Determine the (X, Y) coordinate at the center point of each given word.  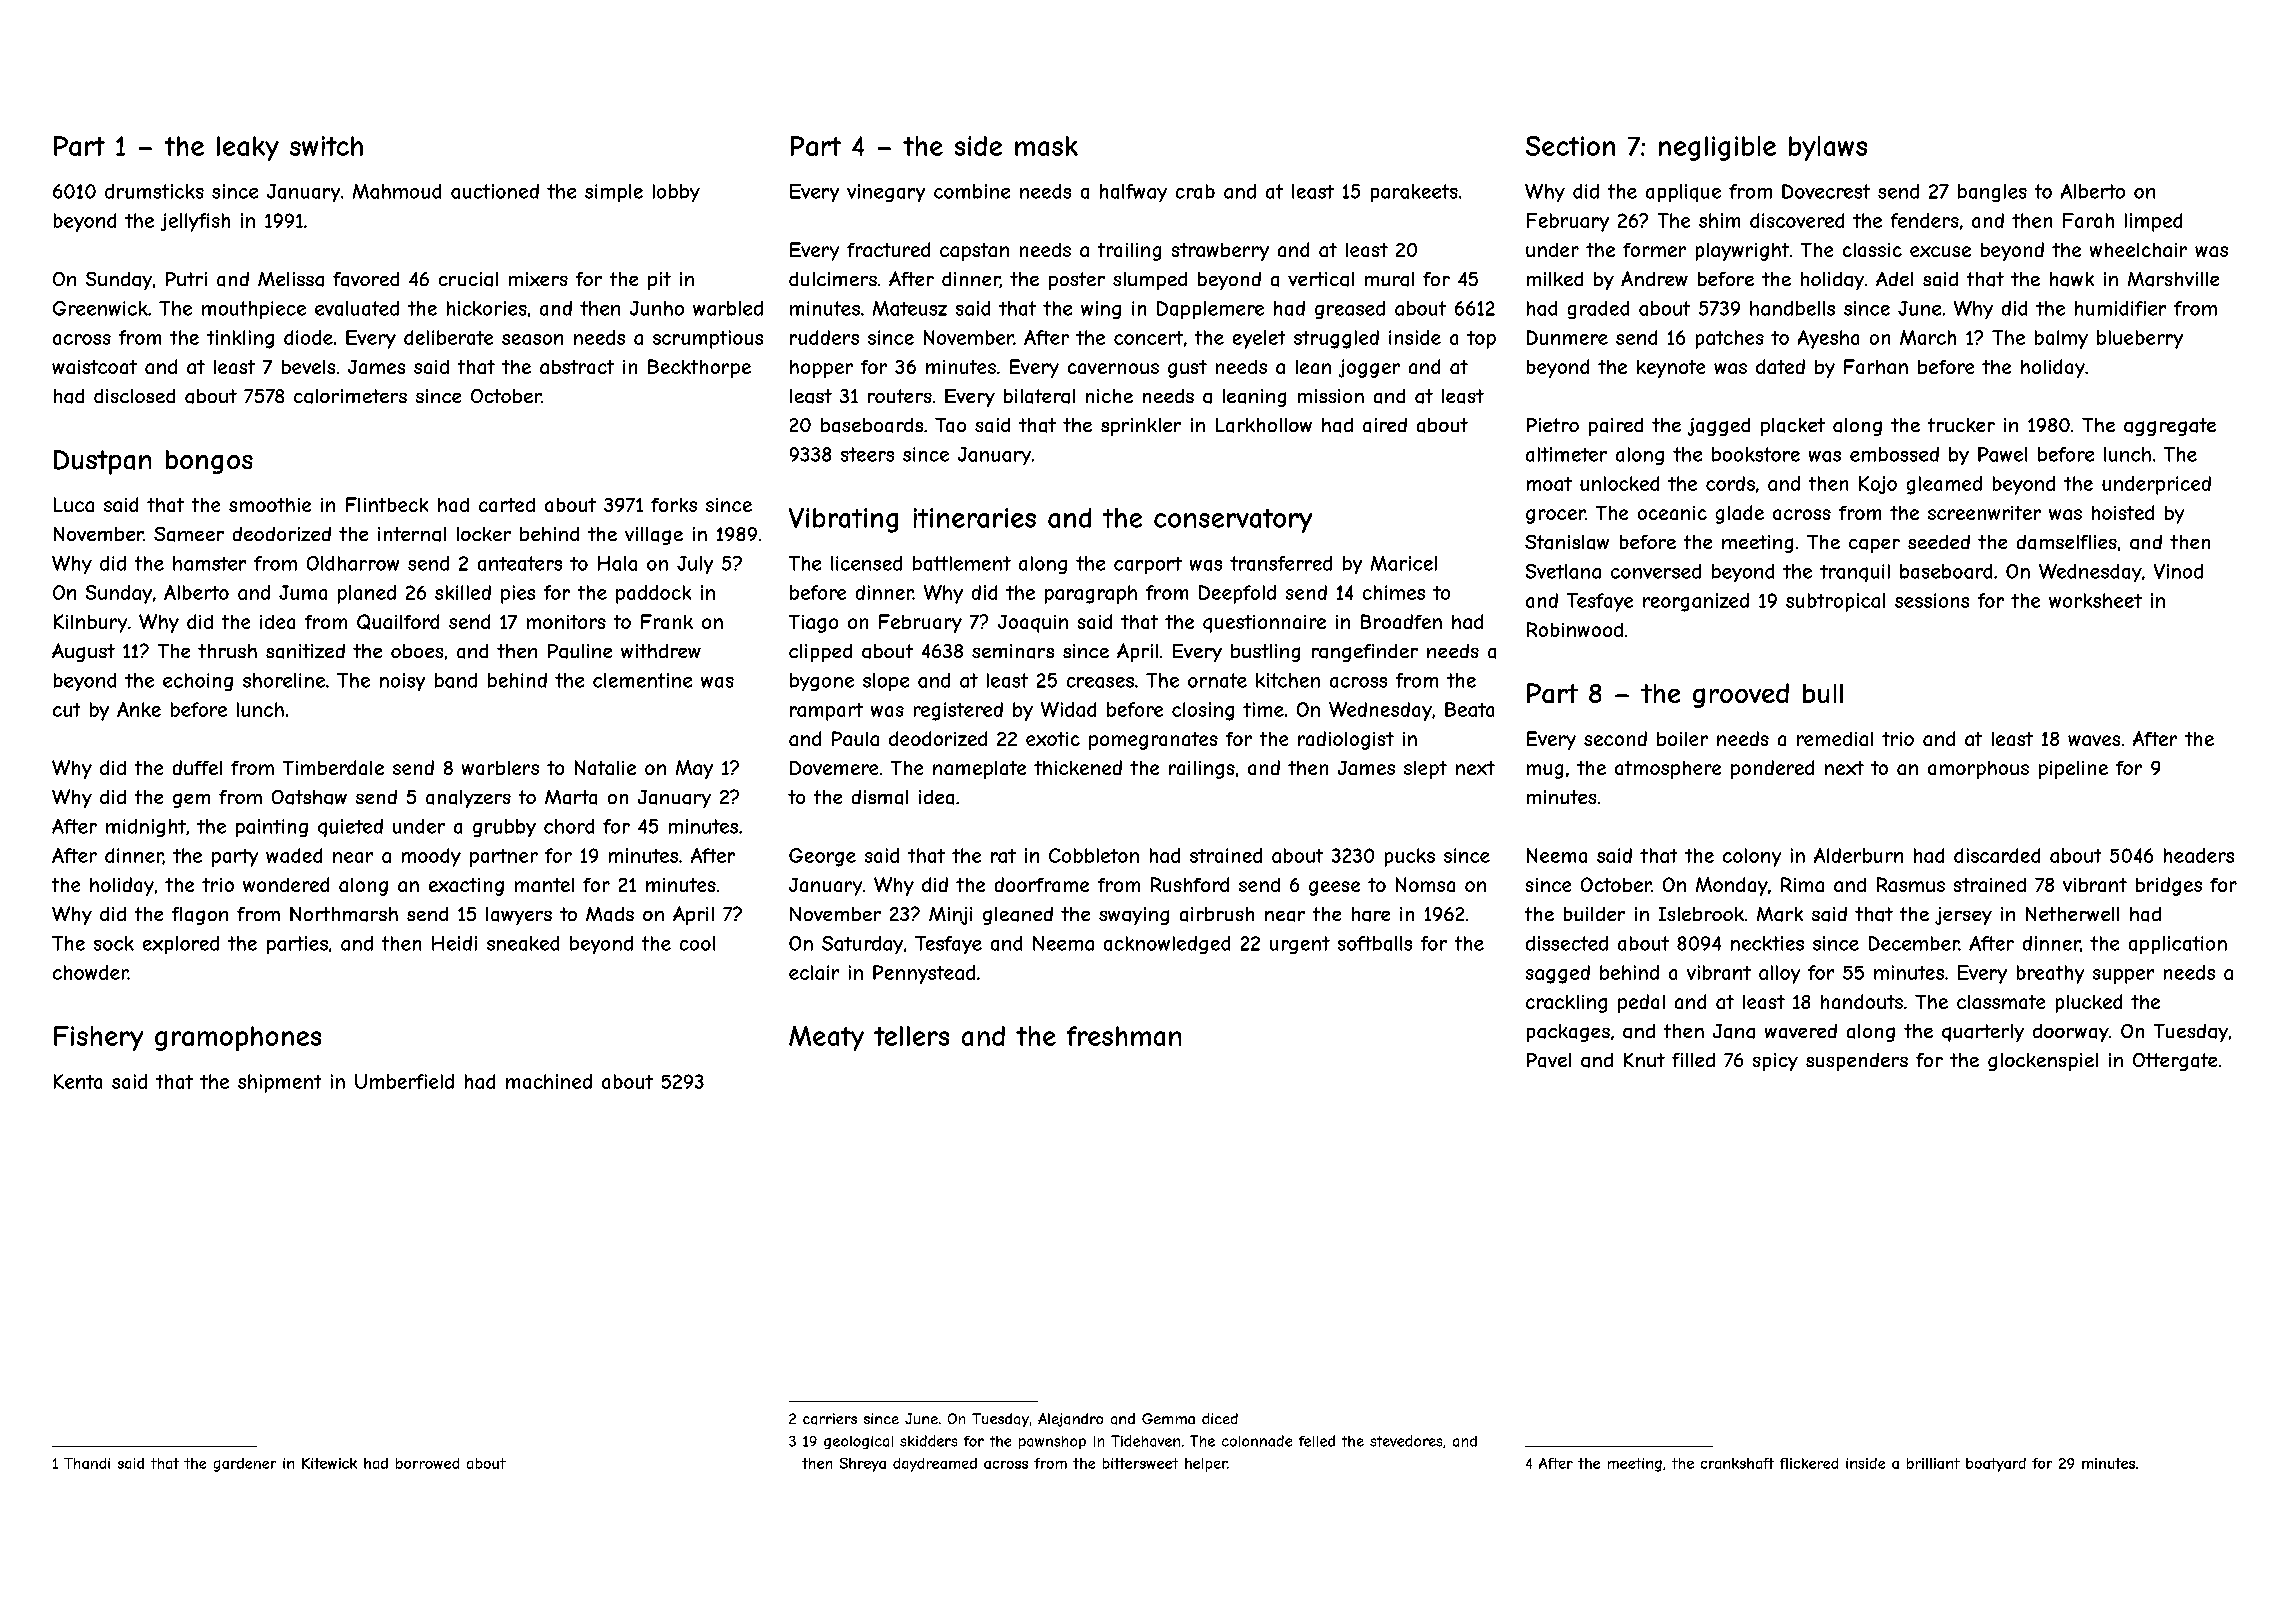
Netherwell (2072, 914)
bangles (1992, 193)
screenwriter (1984, 513)
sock (114, 943)
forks (674, 505)
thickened (1078, 767)
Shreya (863, 1465)
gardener (245, 1465)
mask (1046, 146)
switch (326, 146)
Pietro (1553, 425)
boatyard (1996, 1465)
